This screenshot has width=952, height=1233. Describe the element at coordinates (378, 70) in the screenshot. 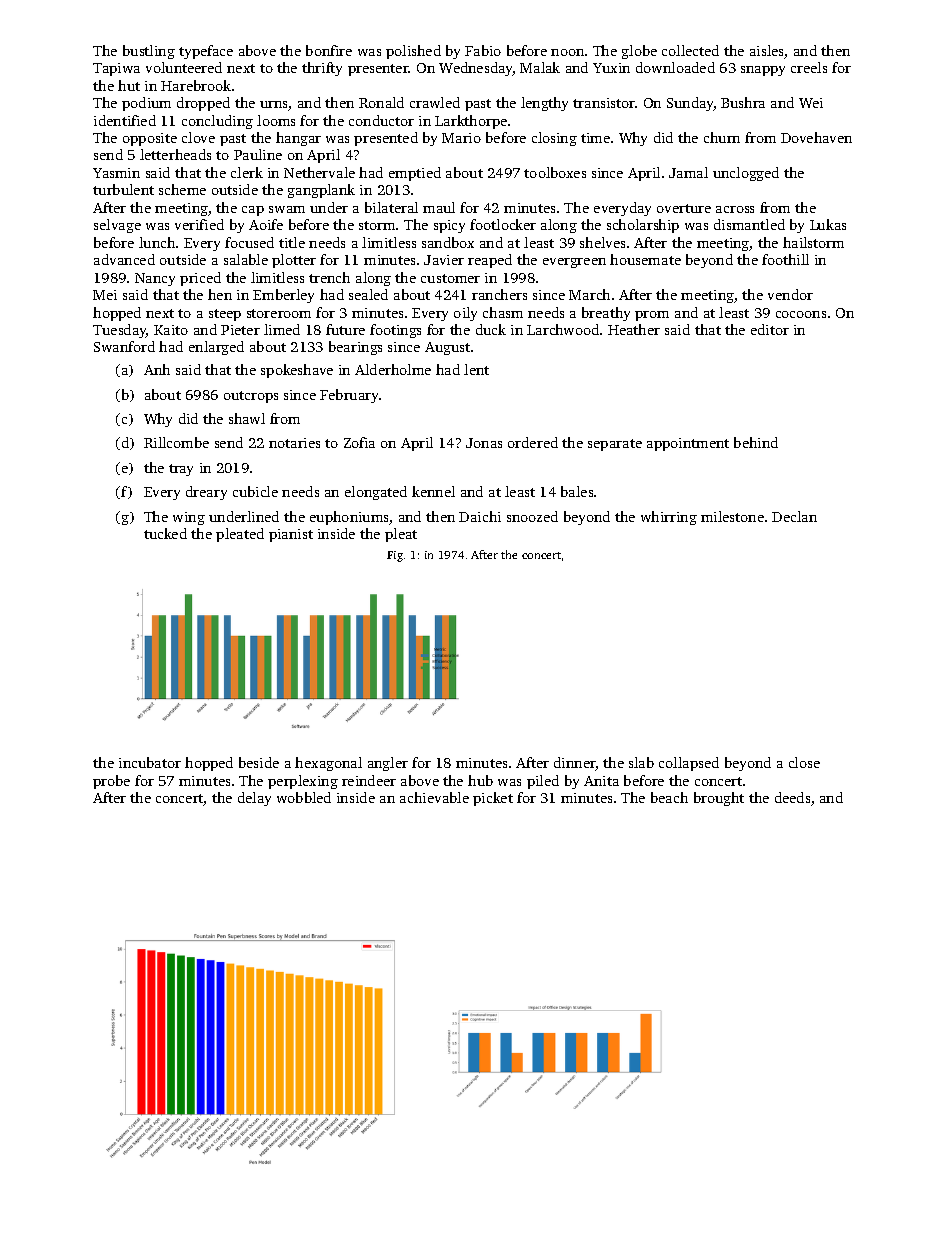

I see `presenter` at that location.
